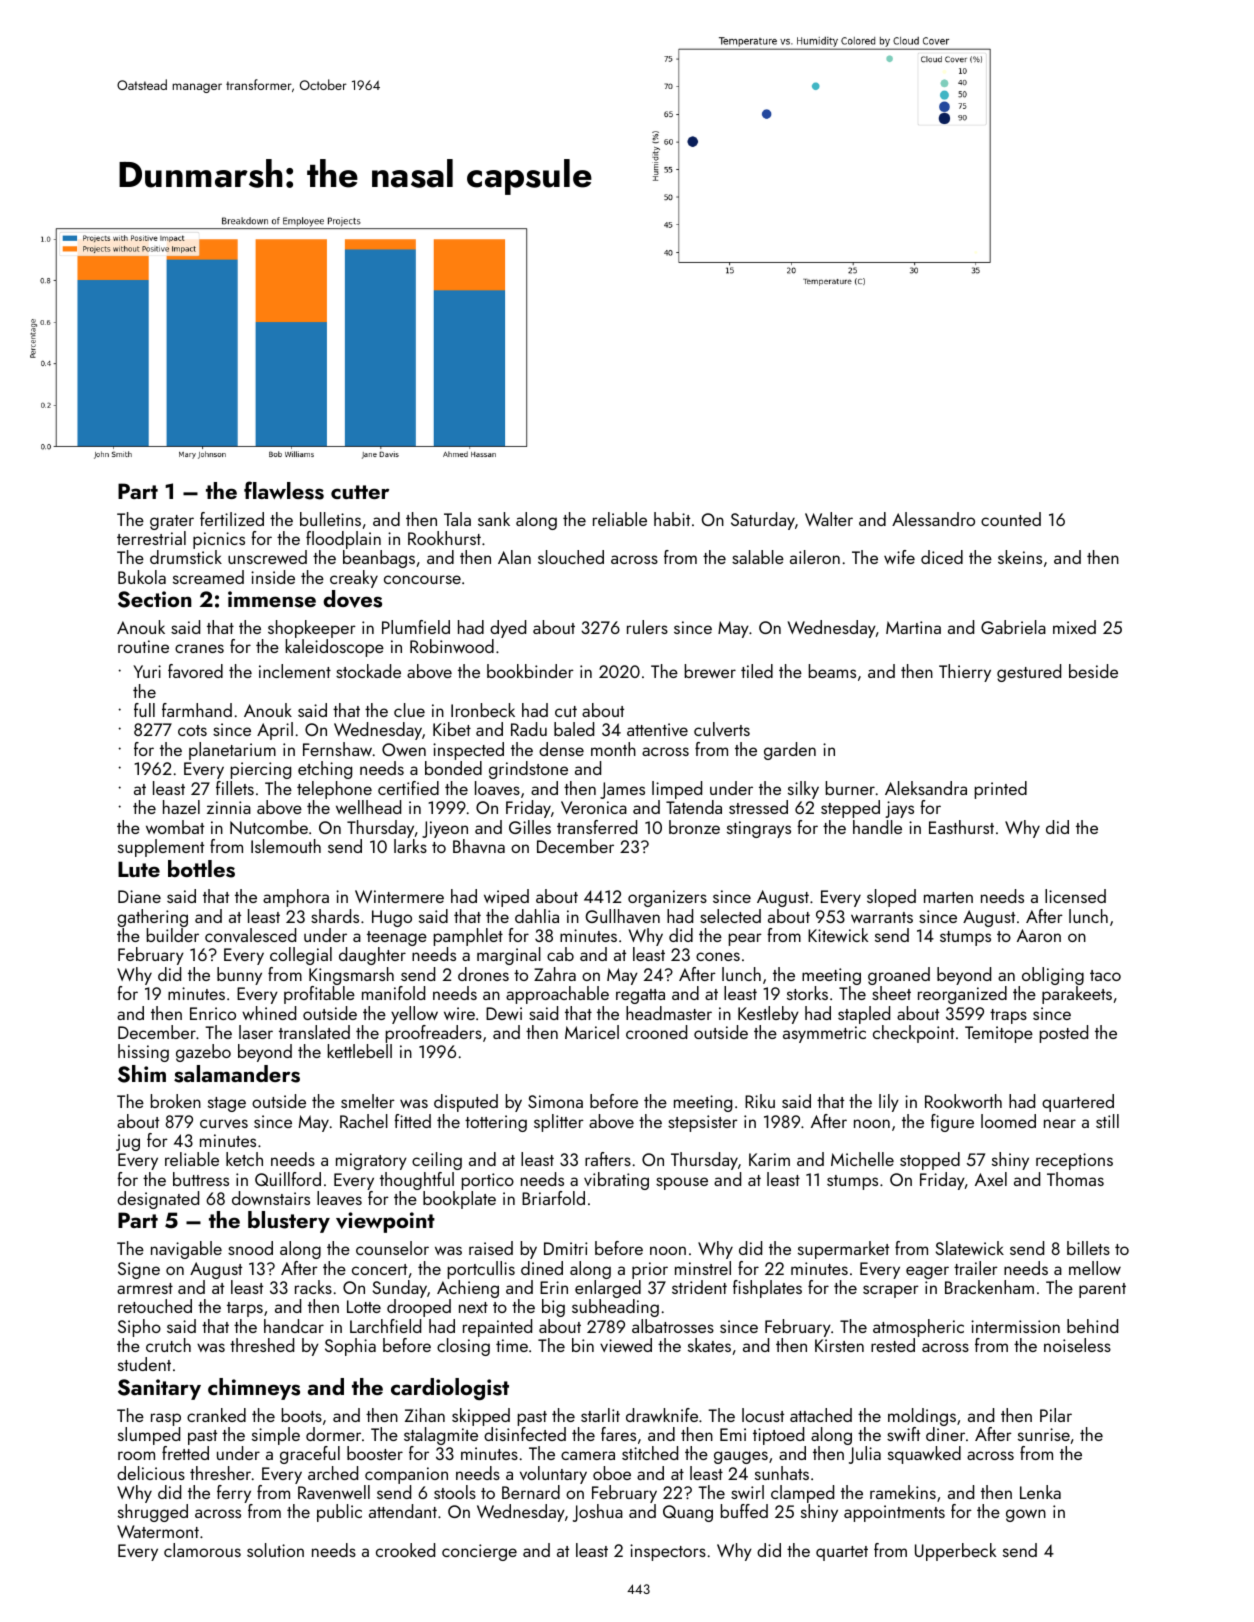 The width and height of the screenshot is (1254, 1622). I want to click on billets, so click(1088, 1248).
